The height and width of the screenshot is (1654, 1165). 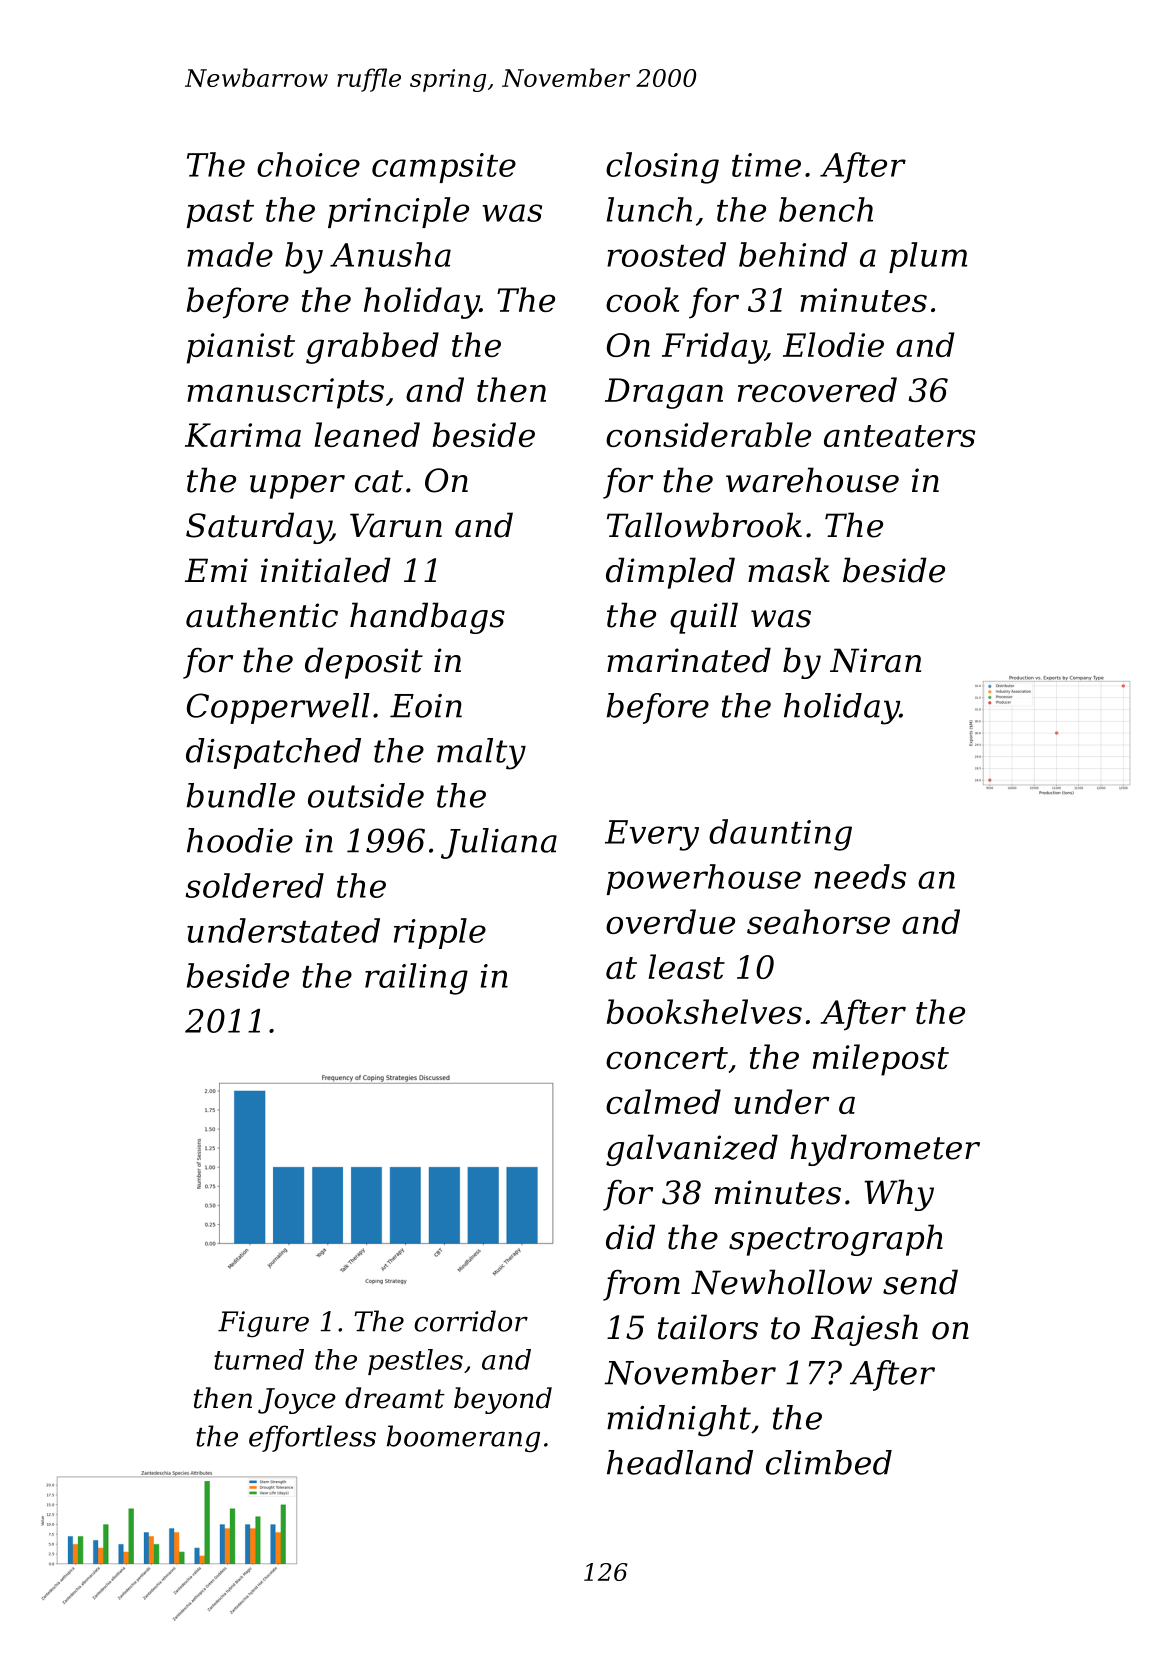 I want to click on dreamt, so click(x=395, y=1398).
